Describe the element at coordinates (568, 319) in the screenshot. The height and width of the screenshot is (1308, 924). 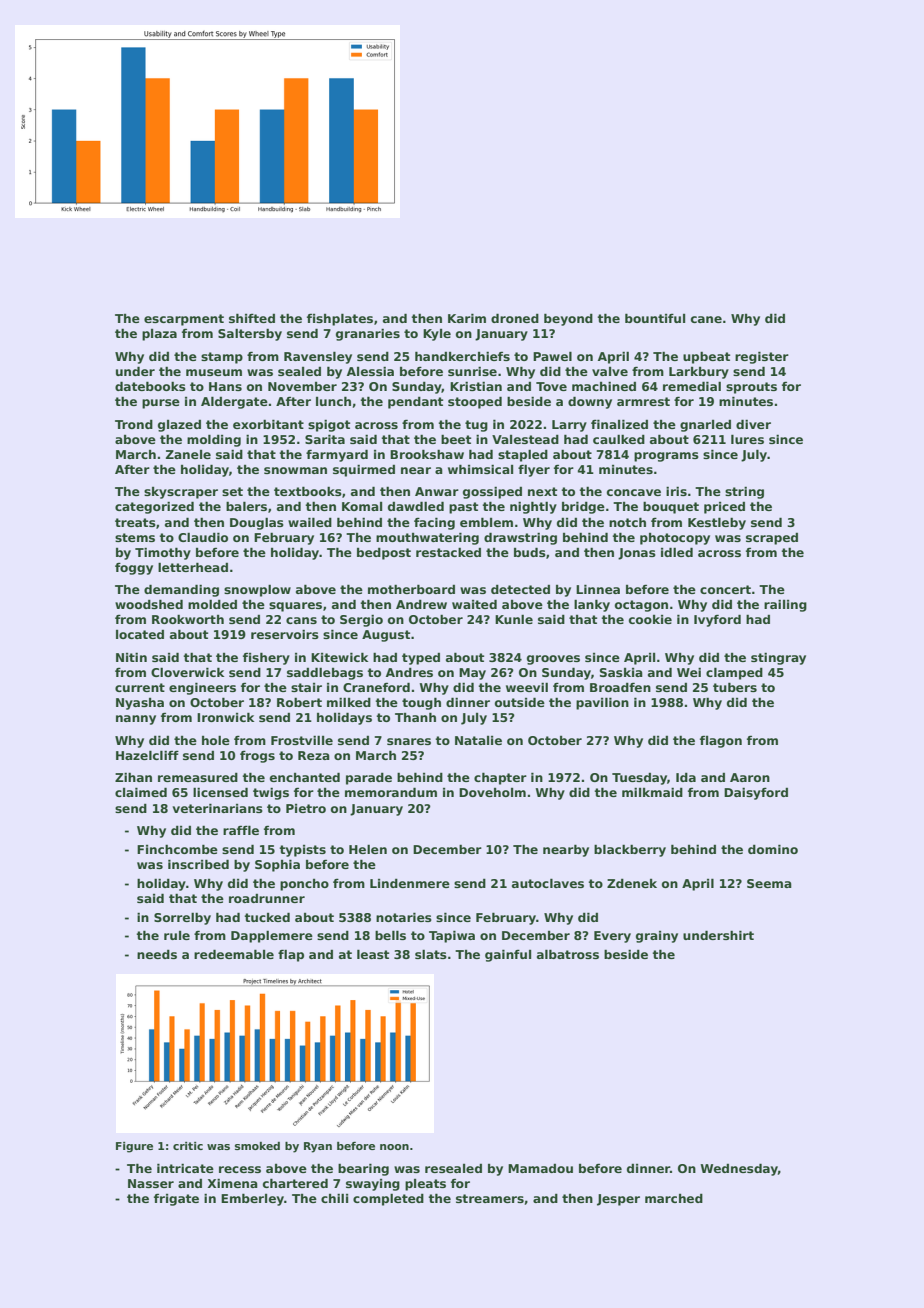
I see `beyond` at that location.
